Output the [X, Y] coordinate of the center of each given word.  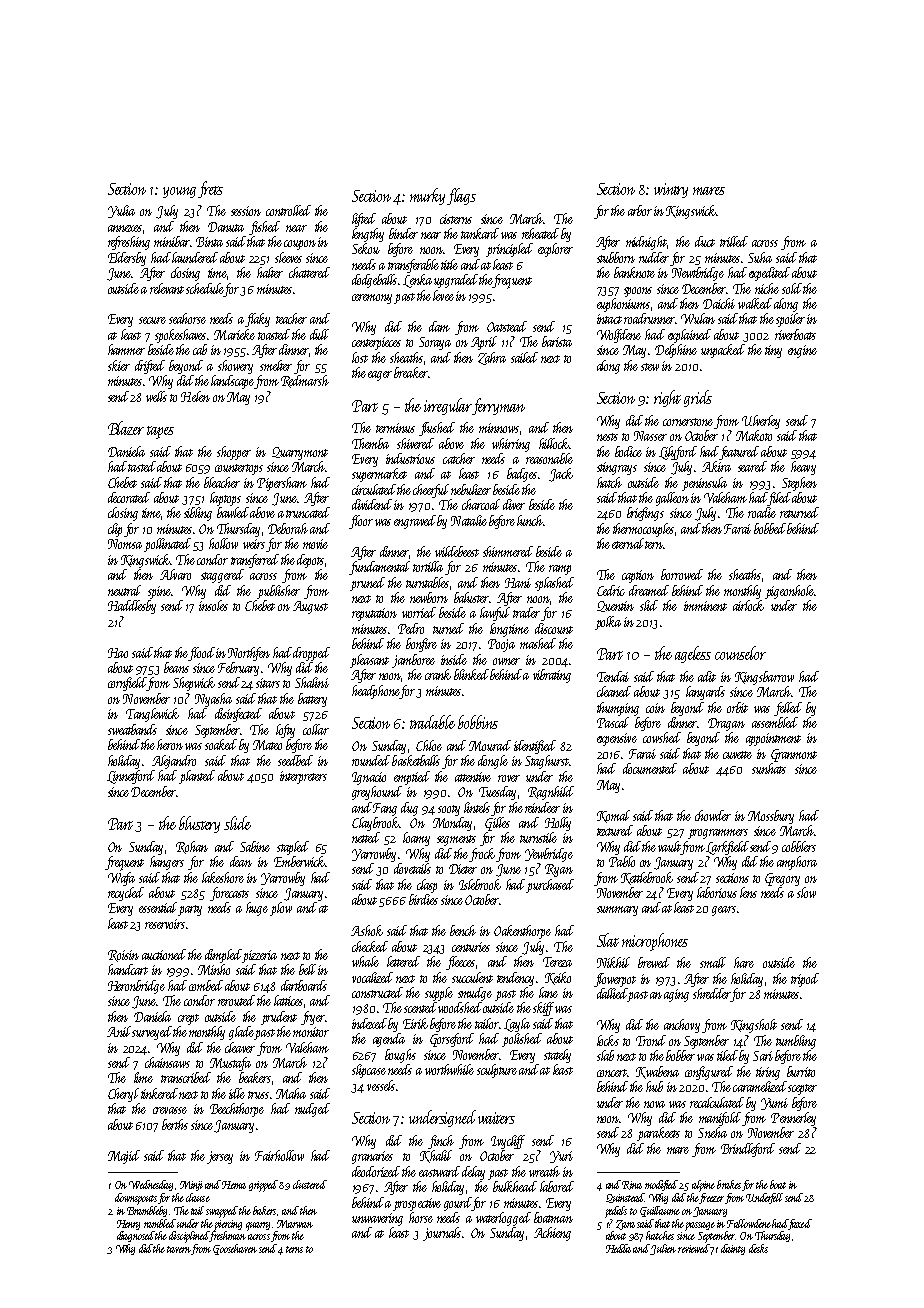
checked [370, 946]
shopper [234, 453]
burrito [801, 1071]
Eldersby [127, 259]
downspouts [136, 1199]
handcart [128, 969]
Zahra [492, 358]
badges [522, 475]
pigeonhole [789, 592]
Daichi [719, 303]
